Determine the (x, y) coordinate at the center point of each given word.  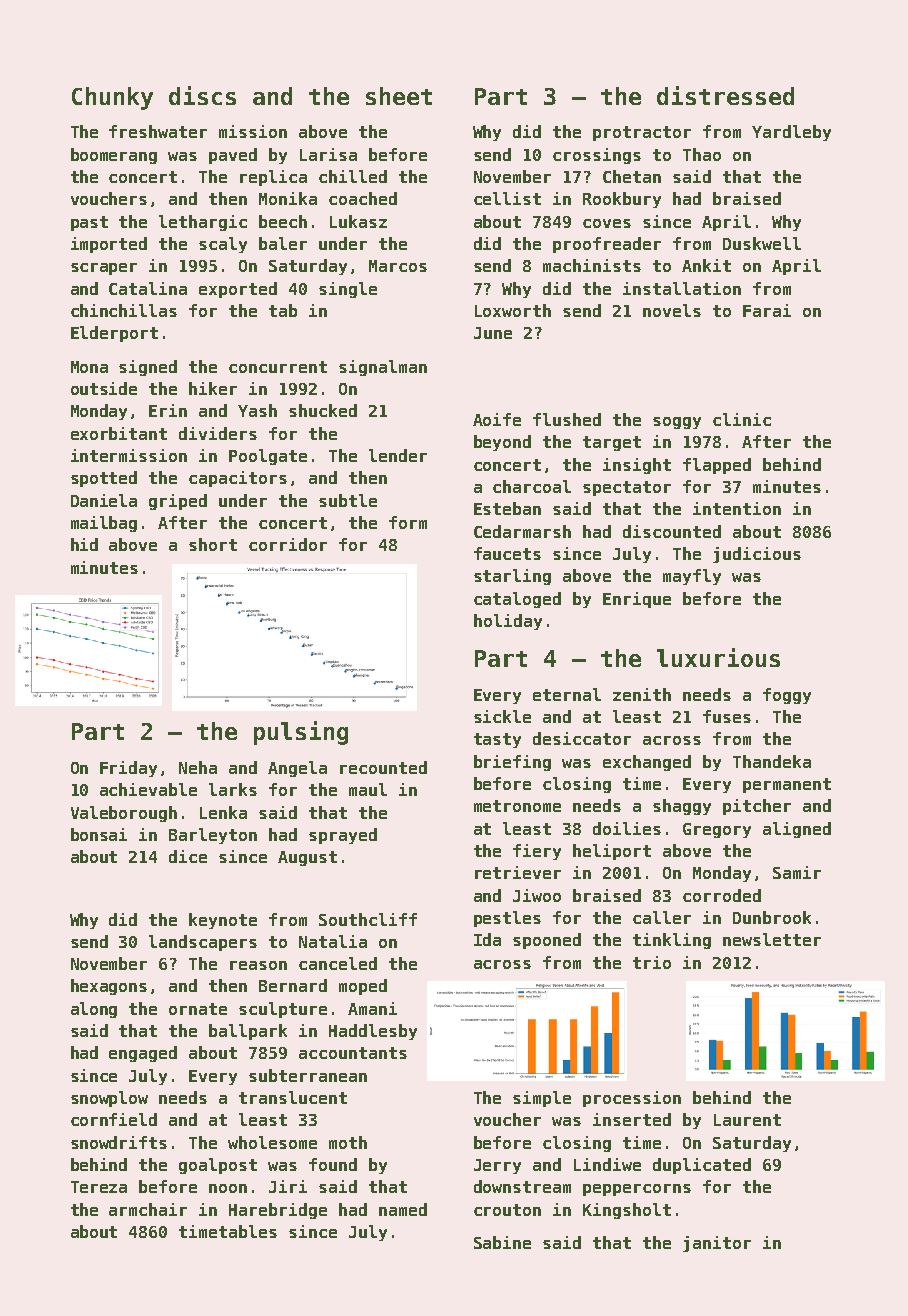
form (408, 522)
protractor (642, 133)
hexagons (109, 987)
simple (542, 1099)
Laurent (747, 1120)
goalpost (218, 1166)
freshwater (158, 131)
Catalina (148, 288)
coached (363, 198)
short (213, 544)
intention (737, 508)
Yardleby (791, 133)
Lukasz (358, 221)
